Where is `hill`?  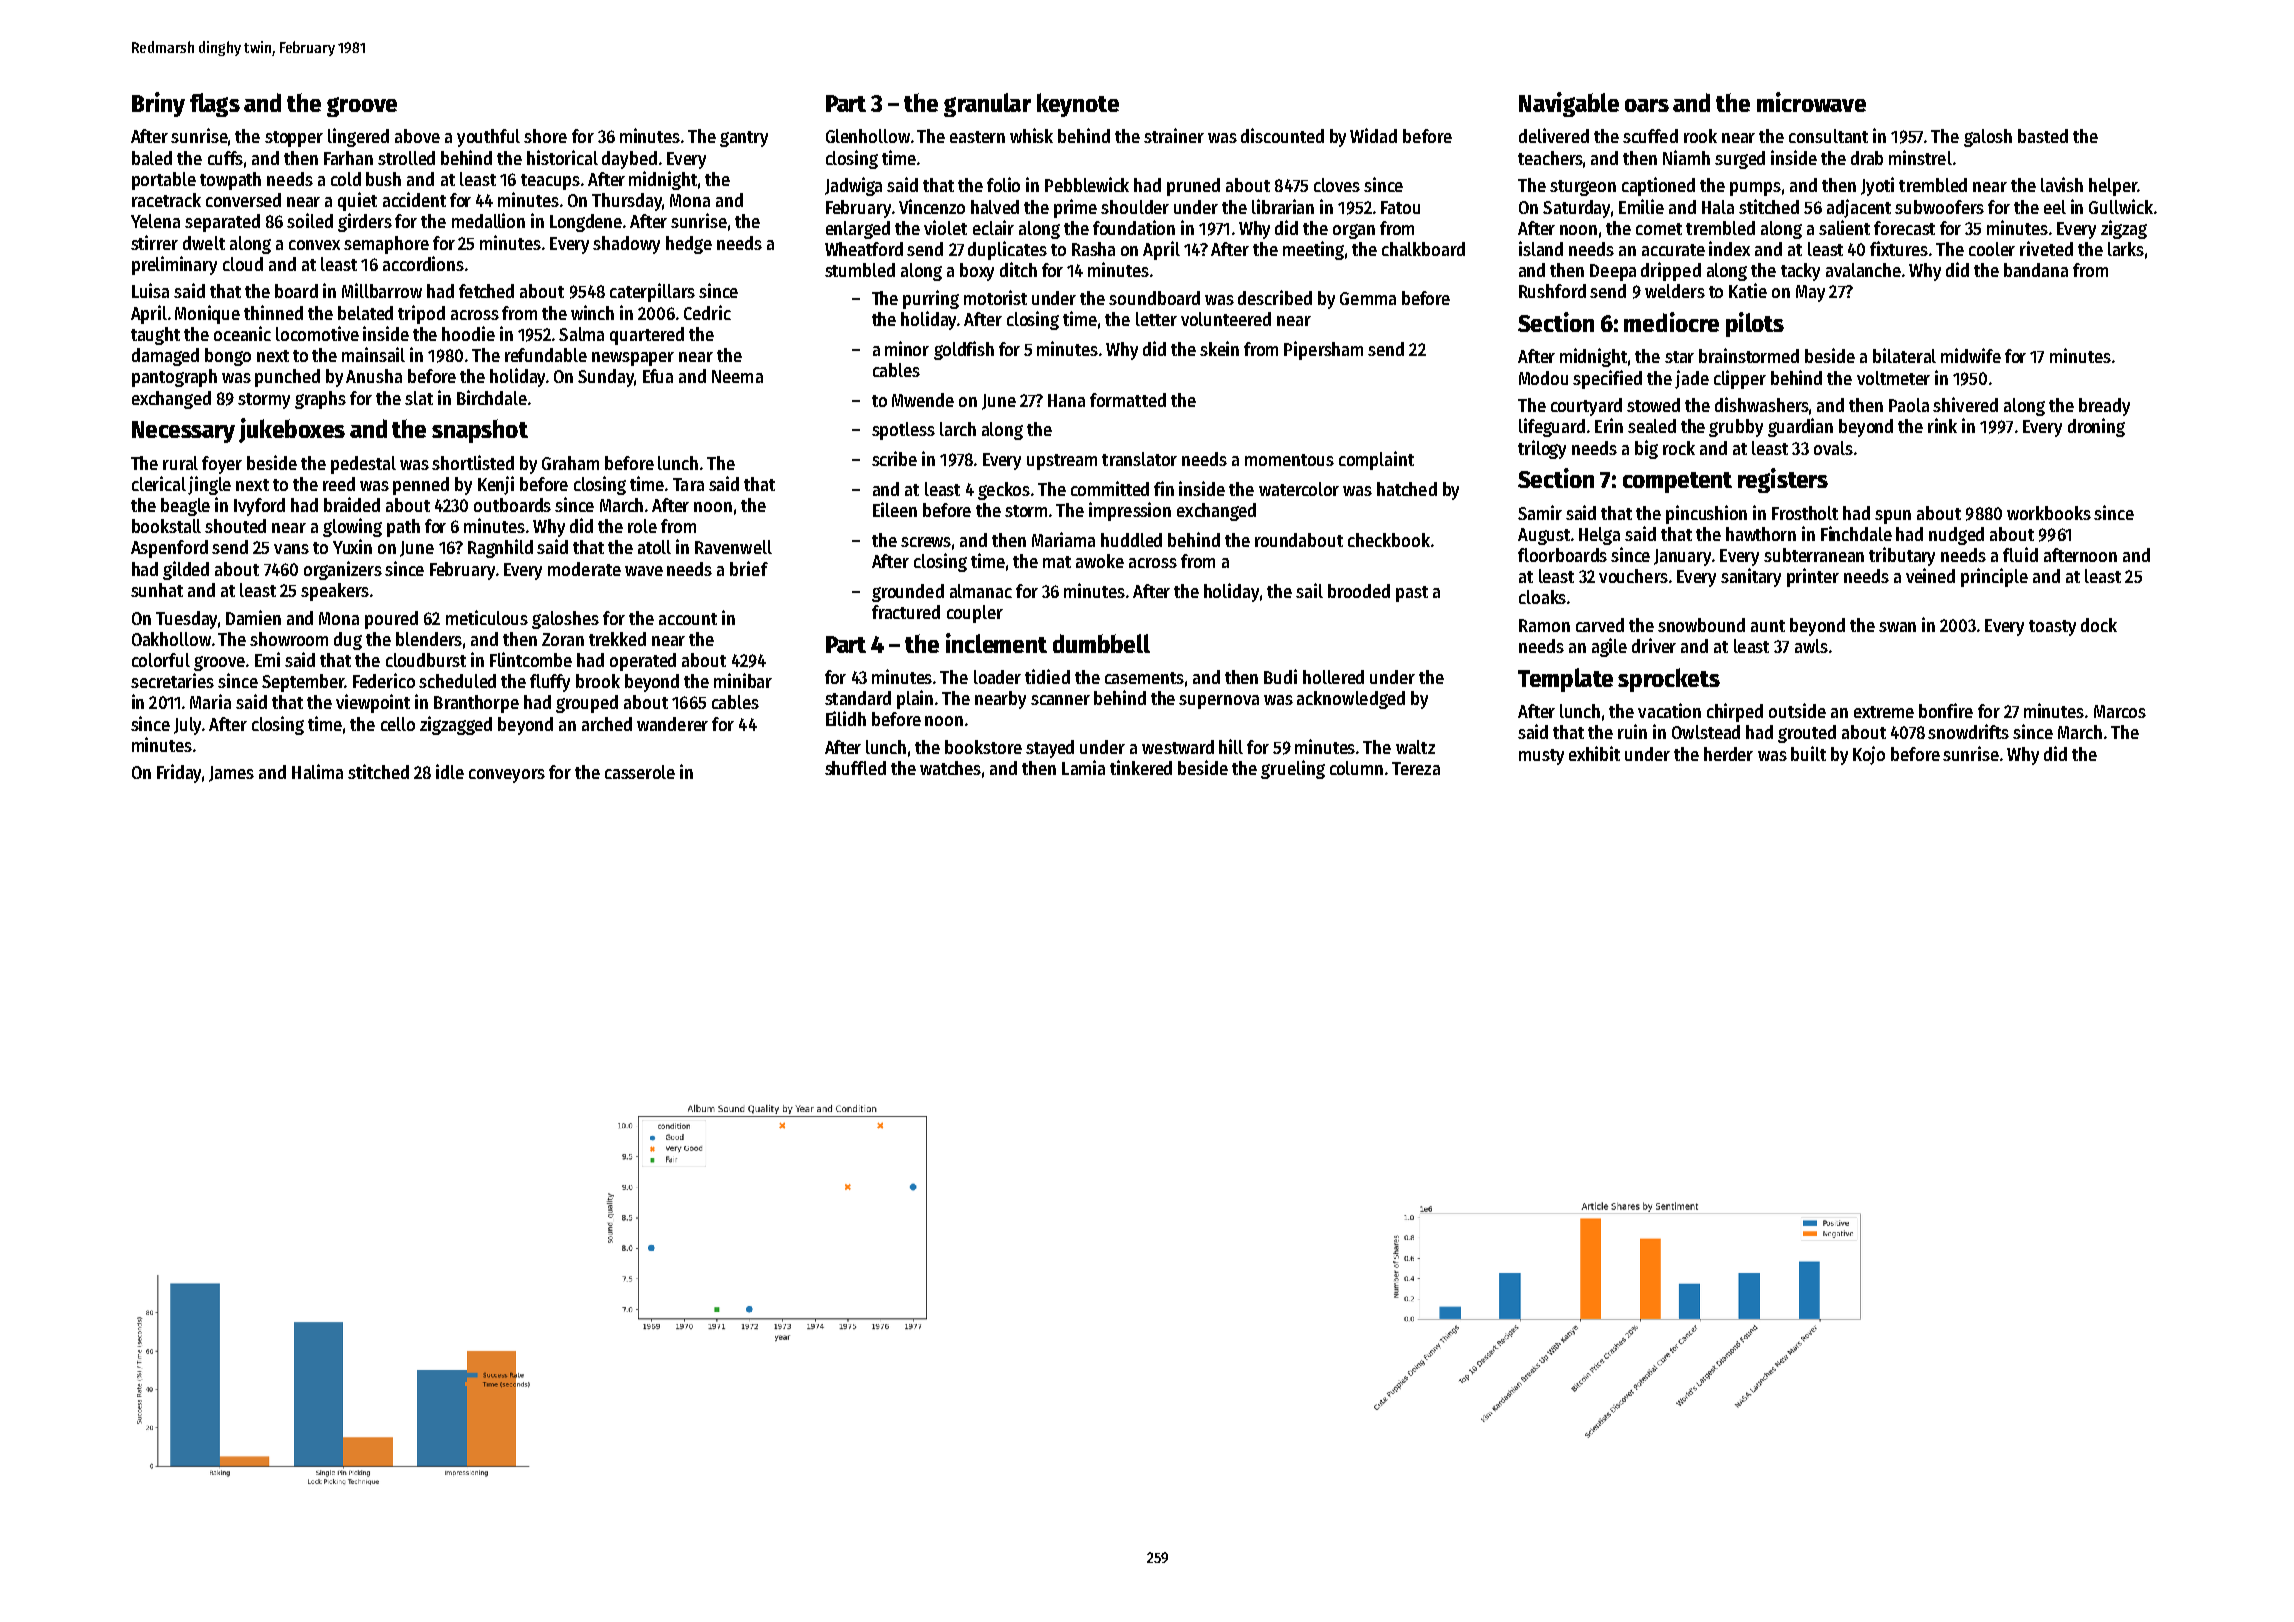 hill is located at coordinates (1231, 746).
